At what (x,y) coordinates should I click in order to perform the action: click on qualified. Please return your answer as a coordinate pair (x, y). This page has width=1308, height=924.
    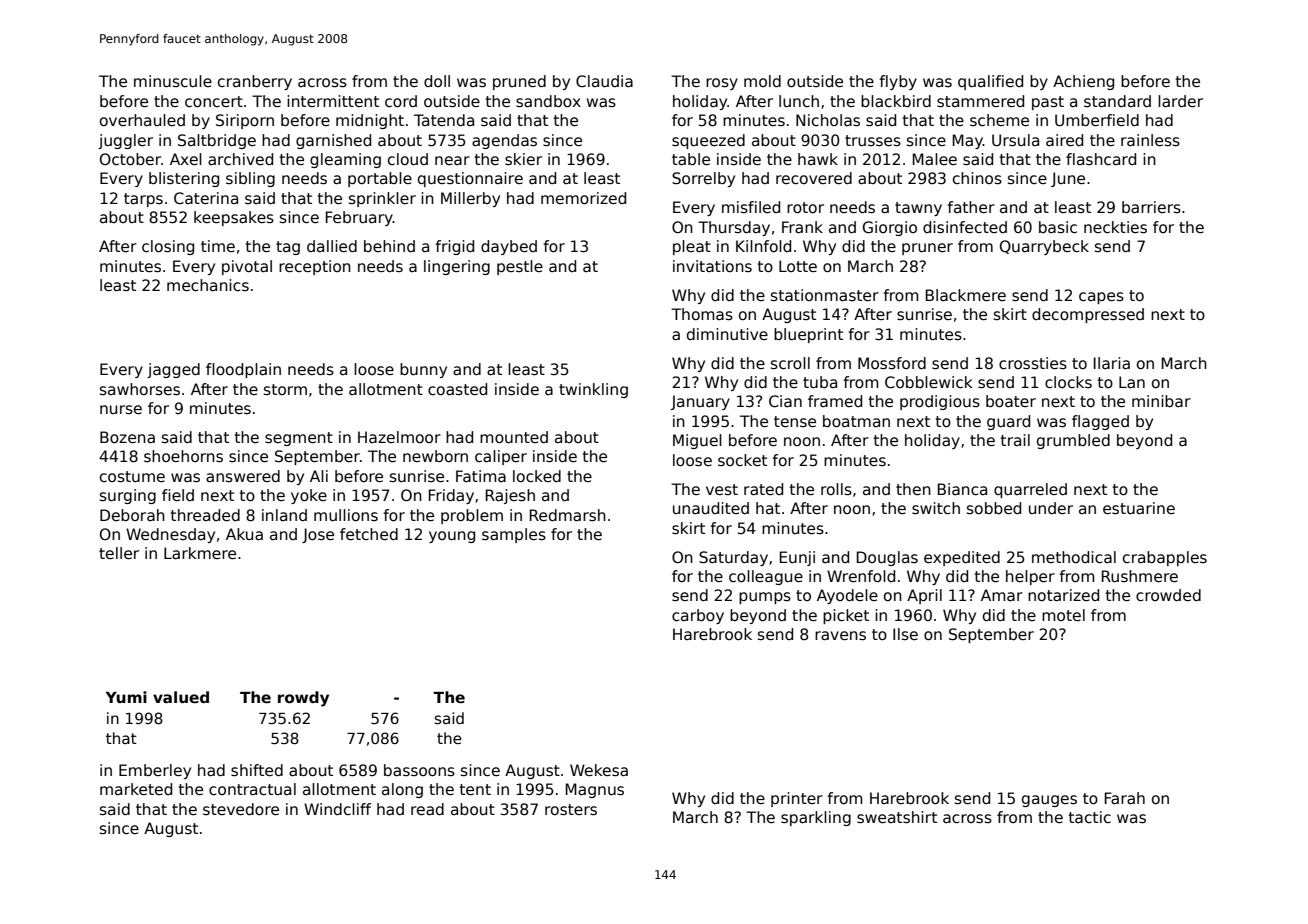
    Looking at the image, I should click on (990, 82).
